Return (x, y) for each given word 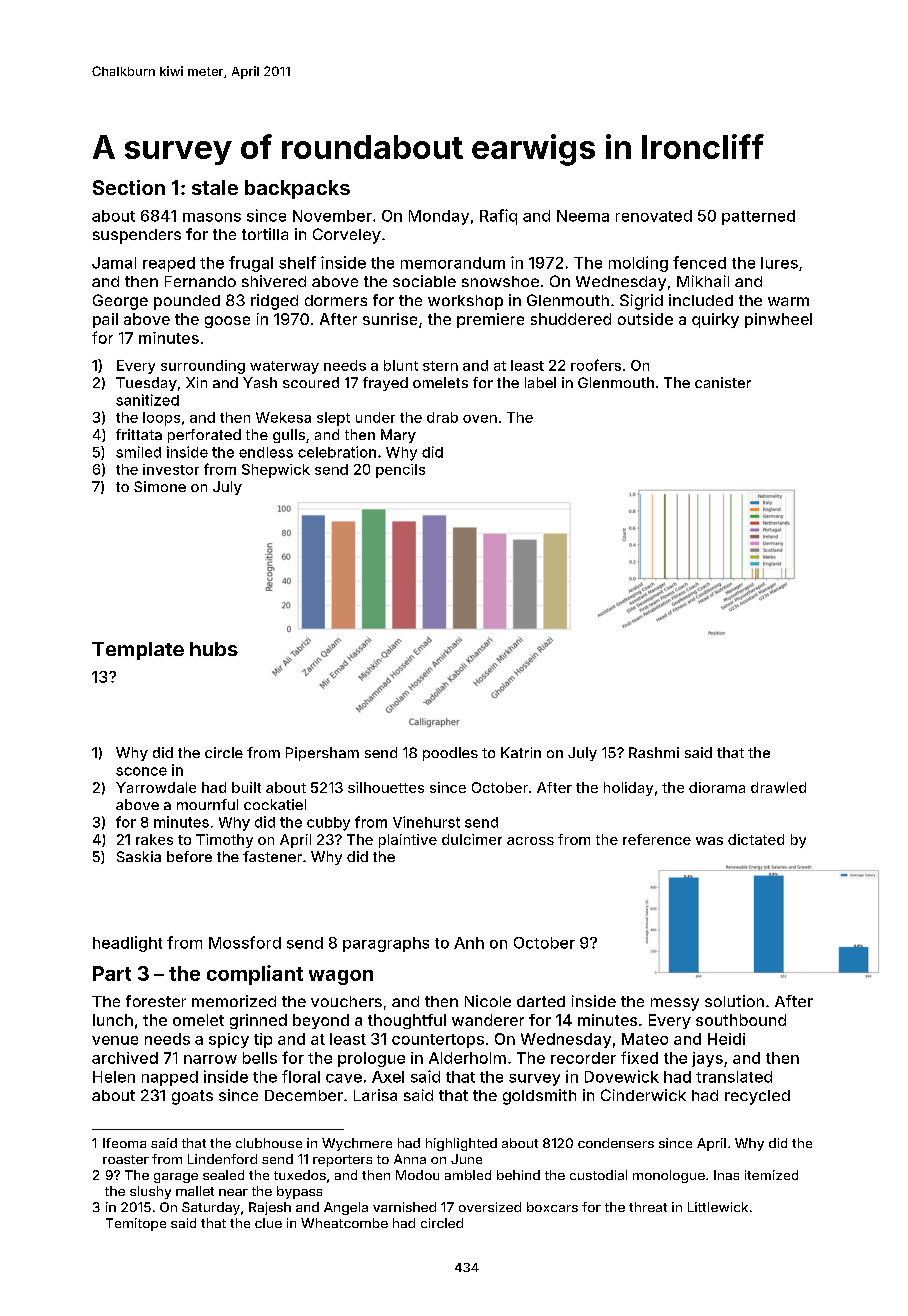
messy (675, 1004)
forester (156, 1001)
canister (723, 382)
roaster (126, 1159)
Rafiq (498, 217)
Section (129, 187)
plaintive (408, 841)
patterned (758, 217)
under (375, 417)
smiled (138, 452)
